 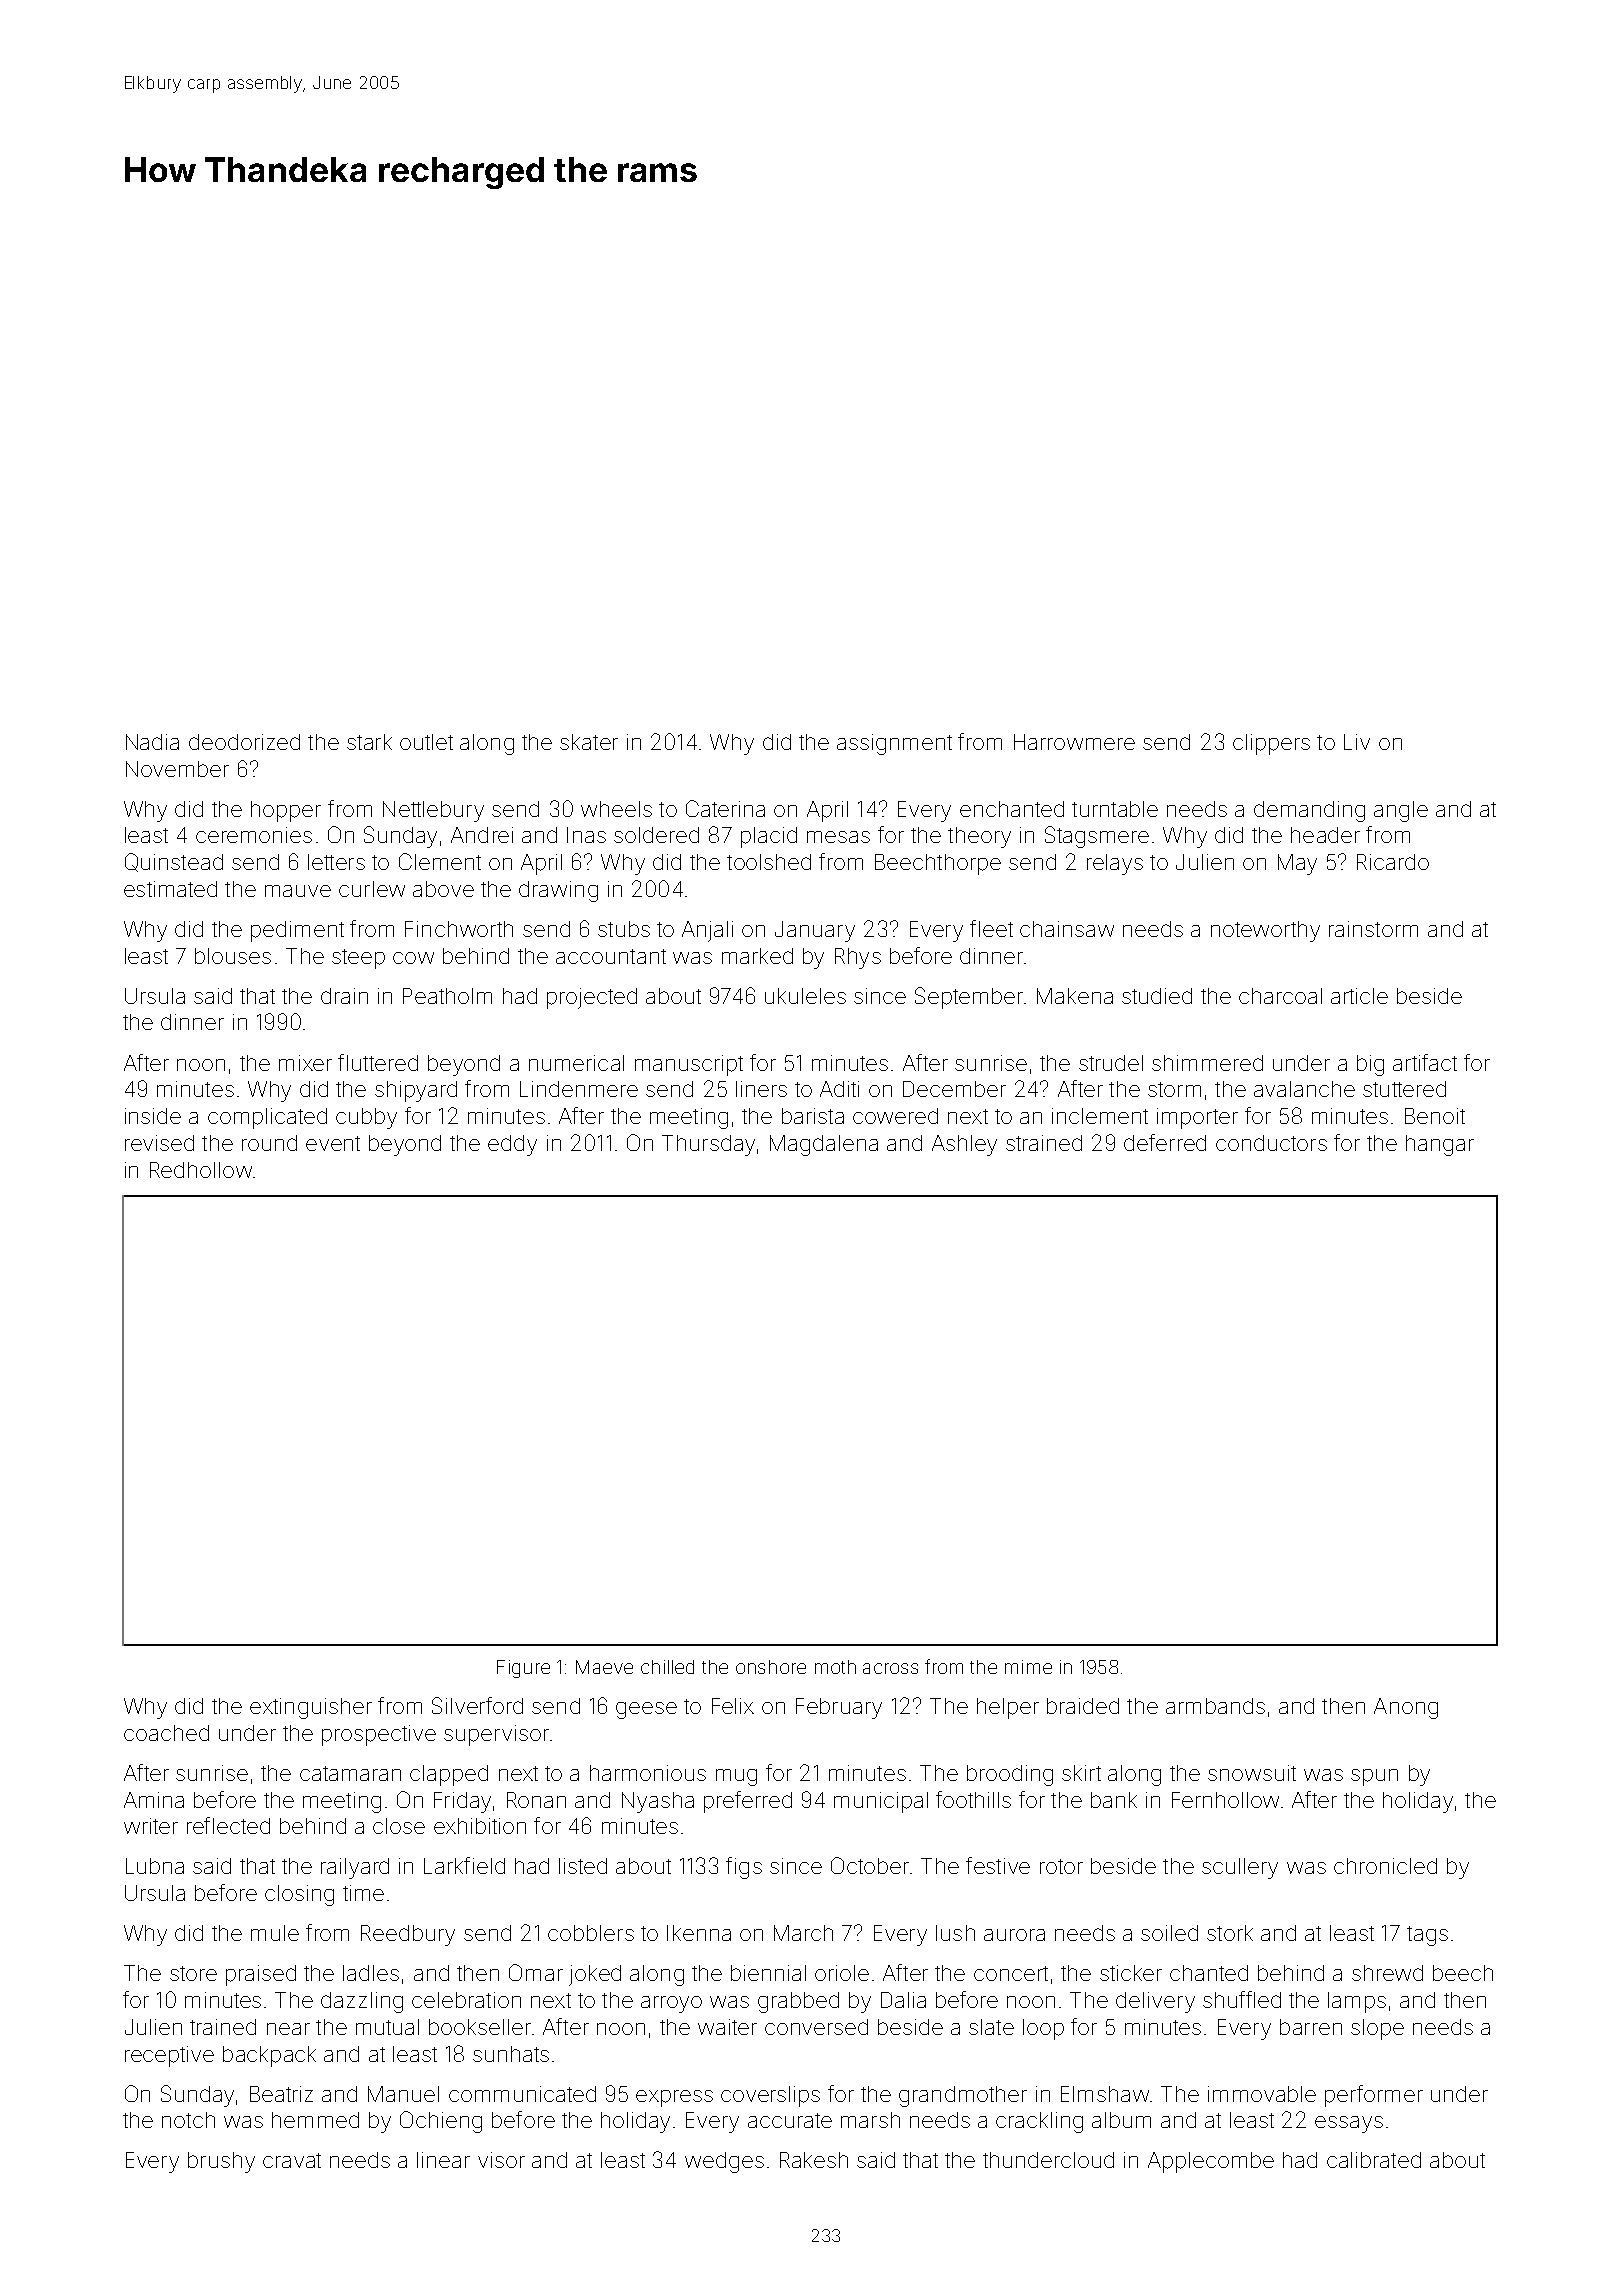 I want to click on Figure, so click(x=523, y=1669).
